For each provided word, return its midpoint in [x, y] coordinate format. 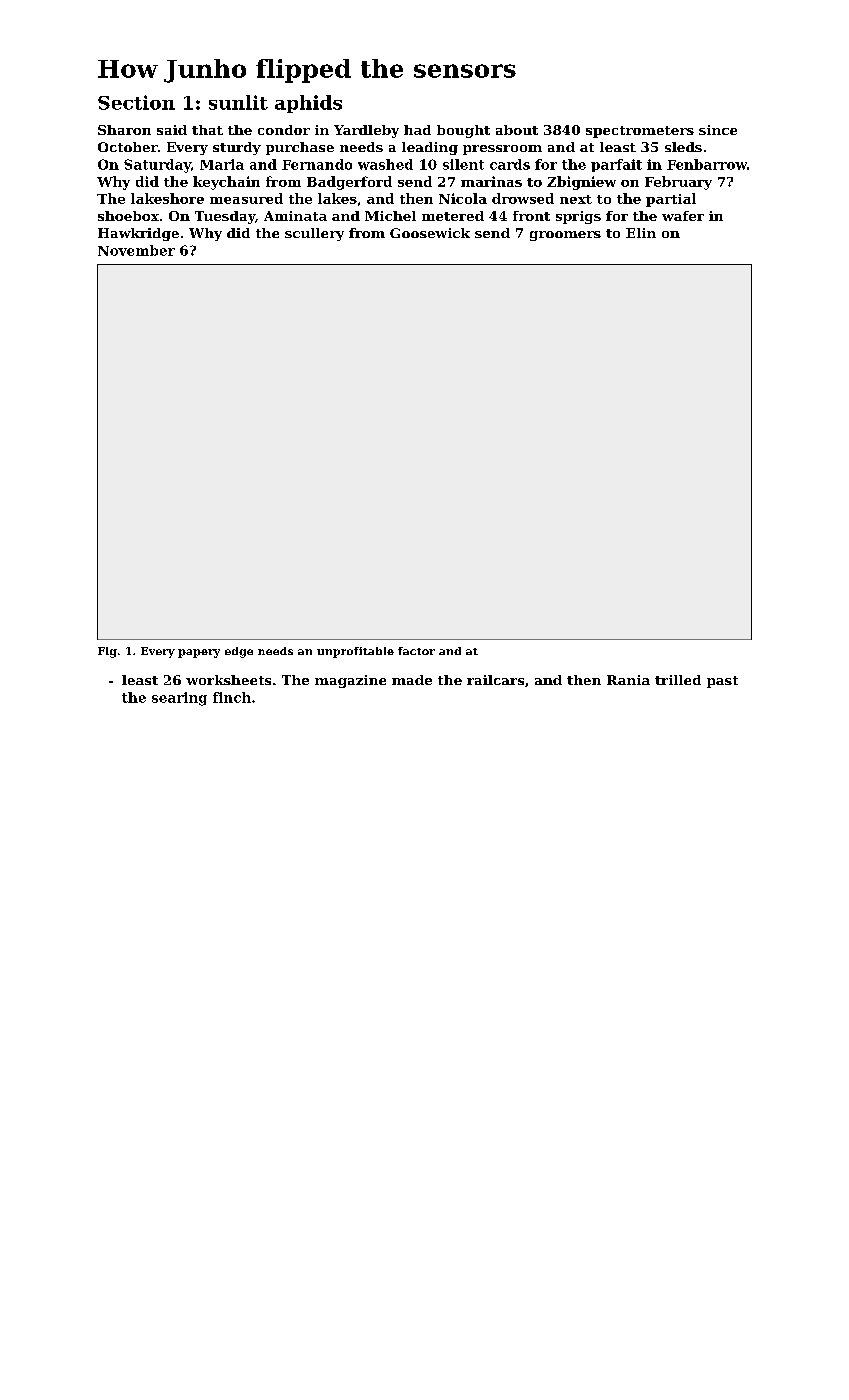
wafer [683, 216]
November [136, 250]
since [718, 130]
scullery [314, 234]
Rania [628, 680]
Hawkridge [138, 234]
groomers [565, 236]
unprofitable [355, 652]
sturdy [237, 148]
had [417, 130]
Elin [641, 233]
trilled [678, 680]
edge [239, 652]
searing [179, 699]
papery [199, 653]
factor [416, 651]
